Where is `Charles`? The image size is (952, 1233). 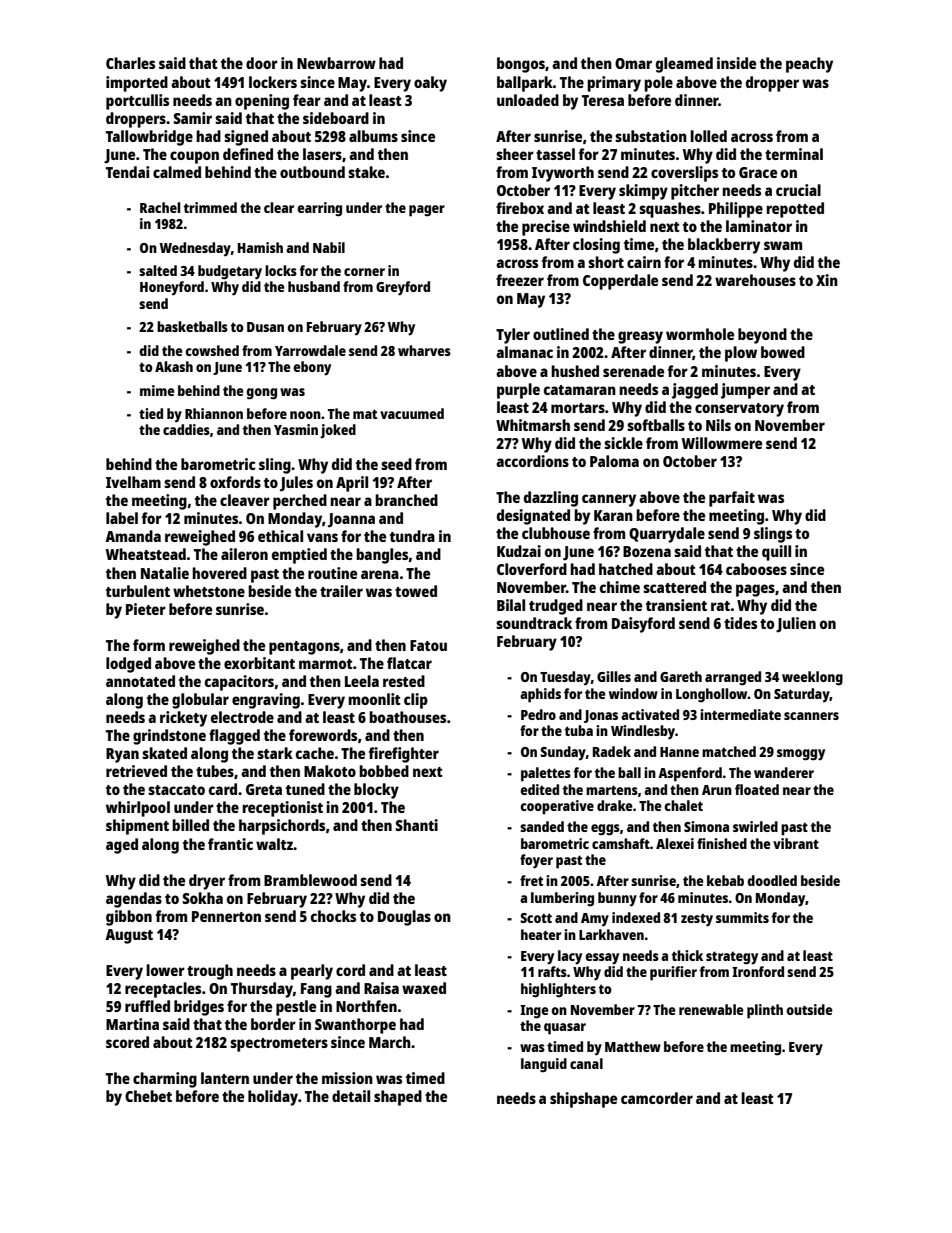
Charles is located at coordinates (130, 63).
